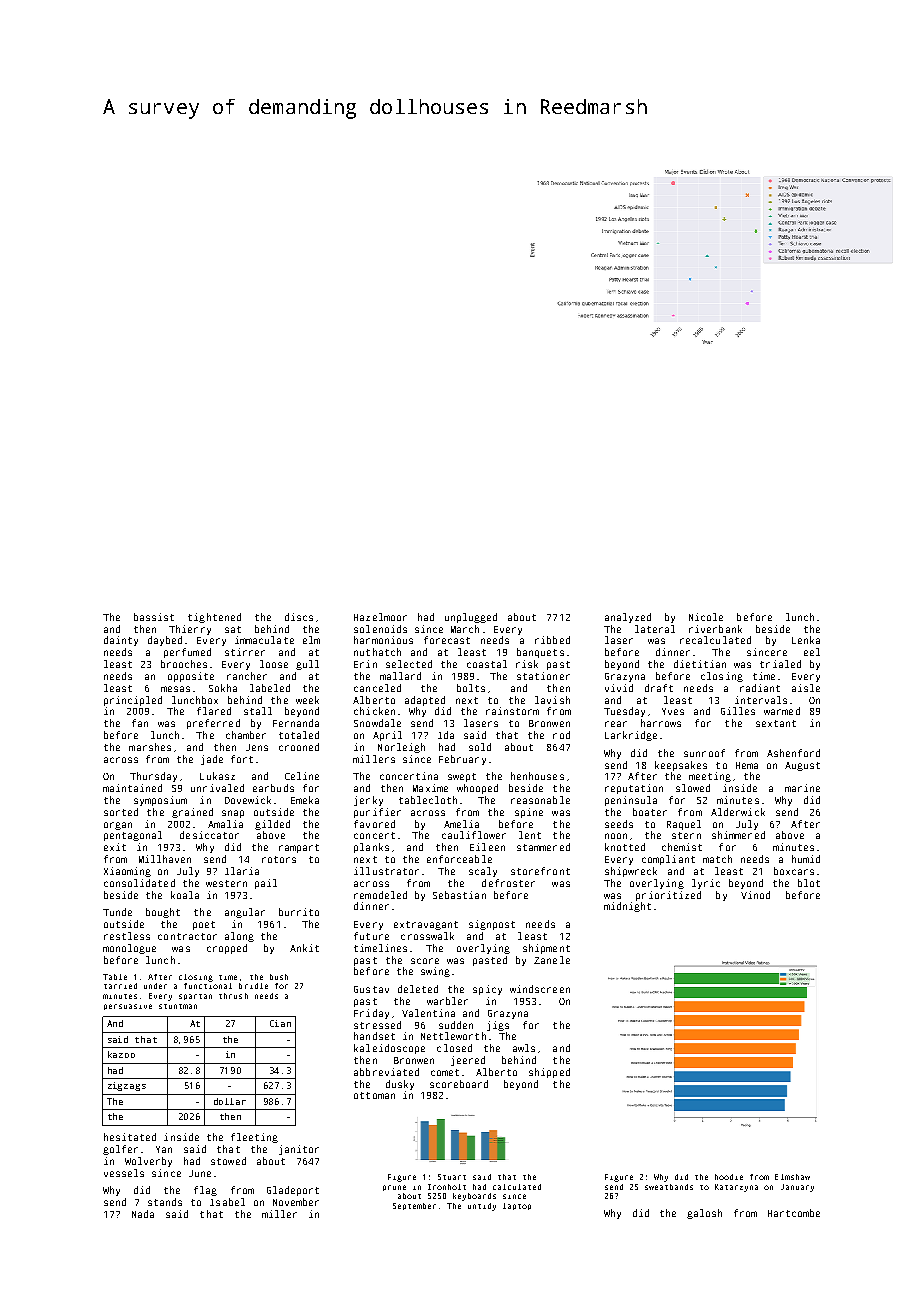 This screenshot has height=1308, width=924. Describe the element at coordinates (121, 641) in the screenshot. I see `dainty` at that location.
